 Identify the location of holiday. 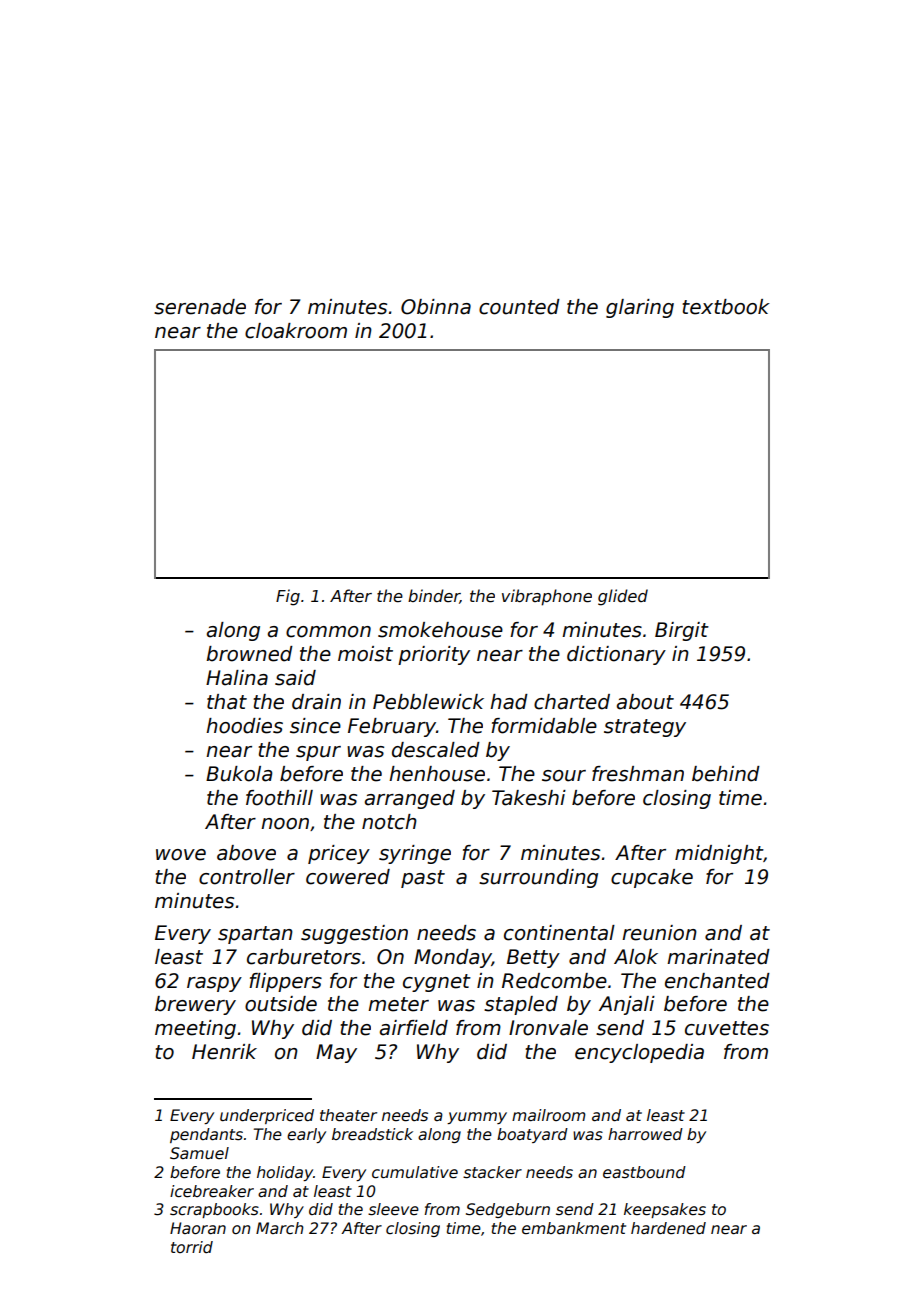
(285, 1173).
